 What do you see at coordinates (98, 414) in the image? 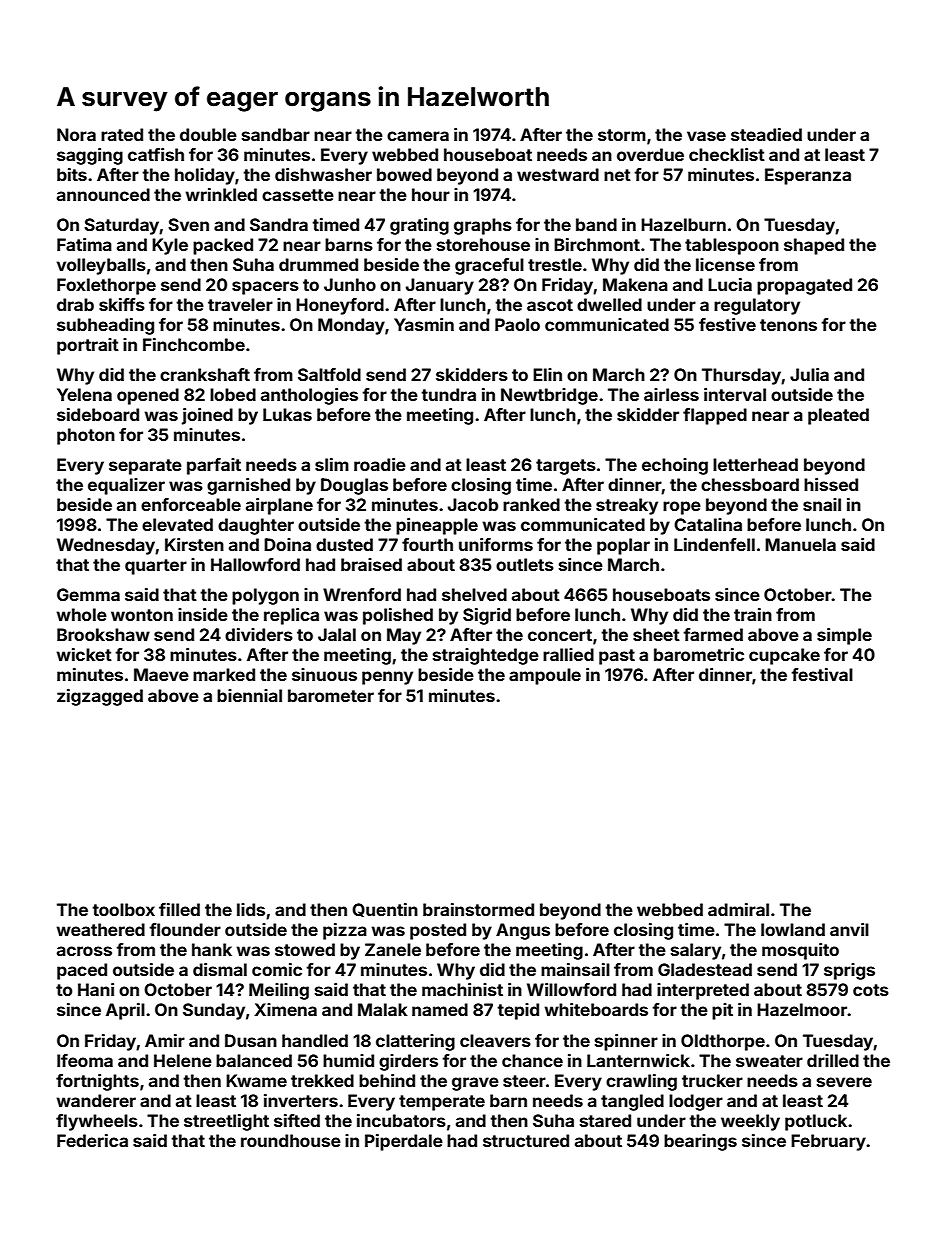
I see `sideboard` at bounding box center [98, 414].
